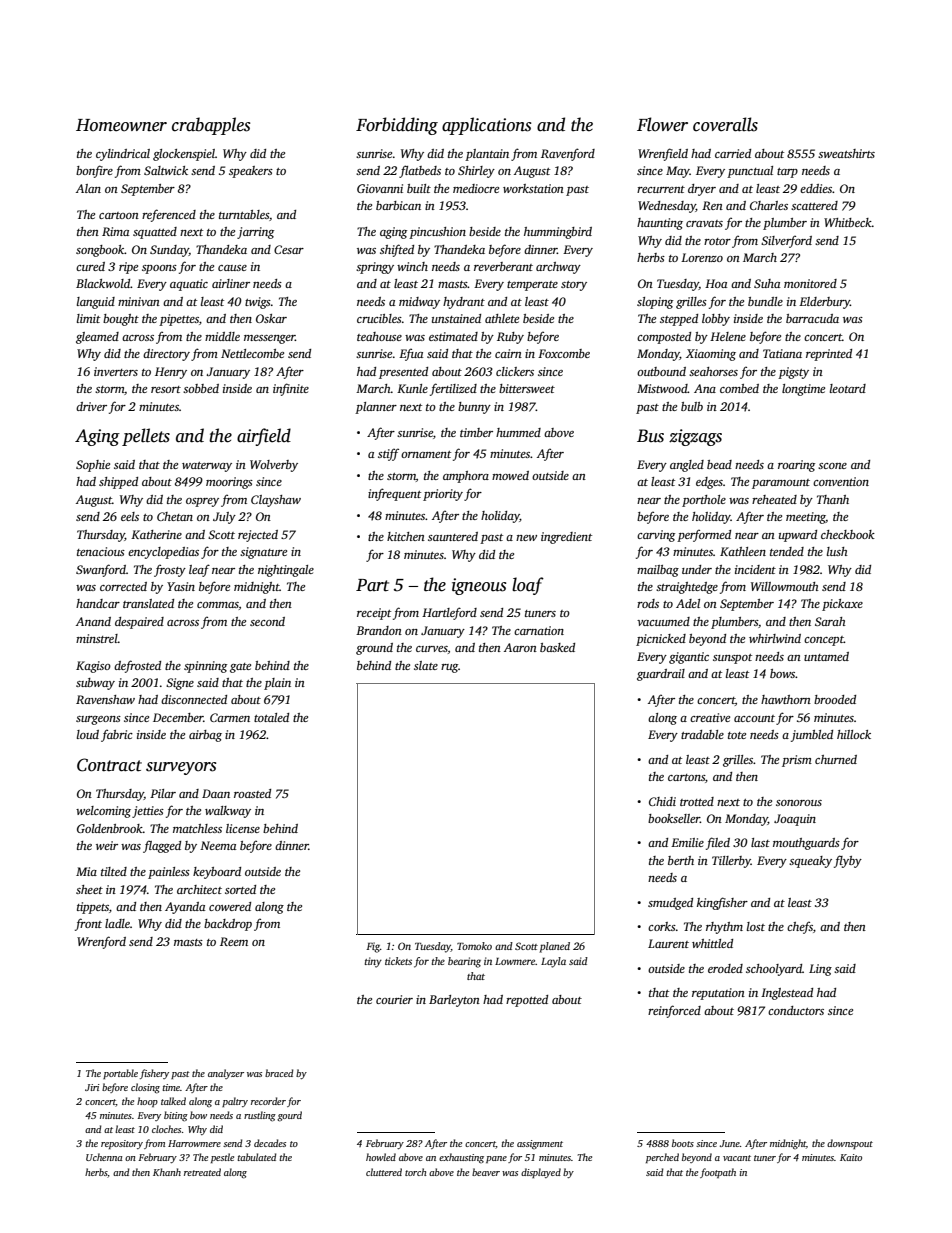 This image has height=1233, width=952. Describe the element at coordinates (202, 1172) in the image. I see `retreated` at that location.
